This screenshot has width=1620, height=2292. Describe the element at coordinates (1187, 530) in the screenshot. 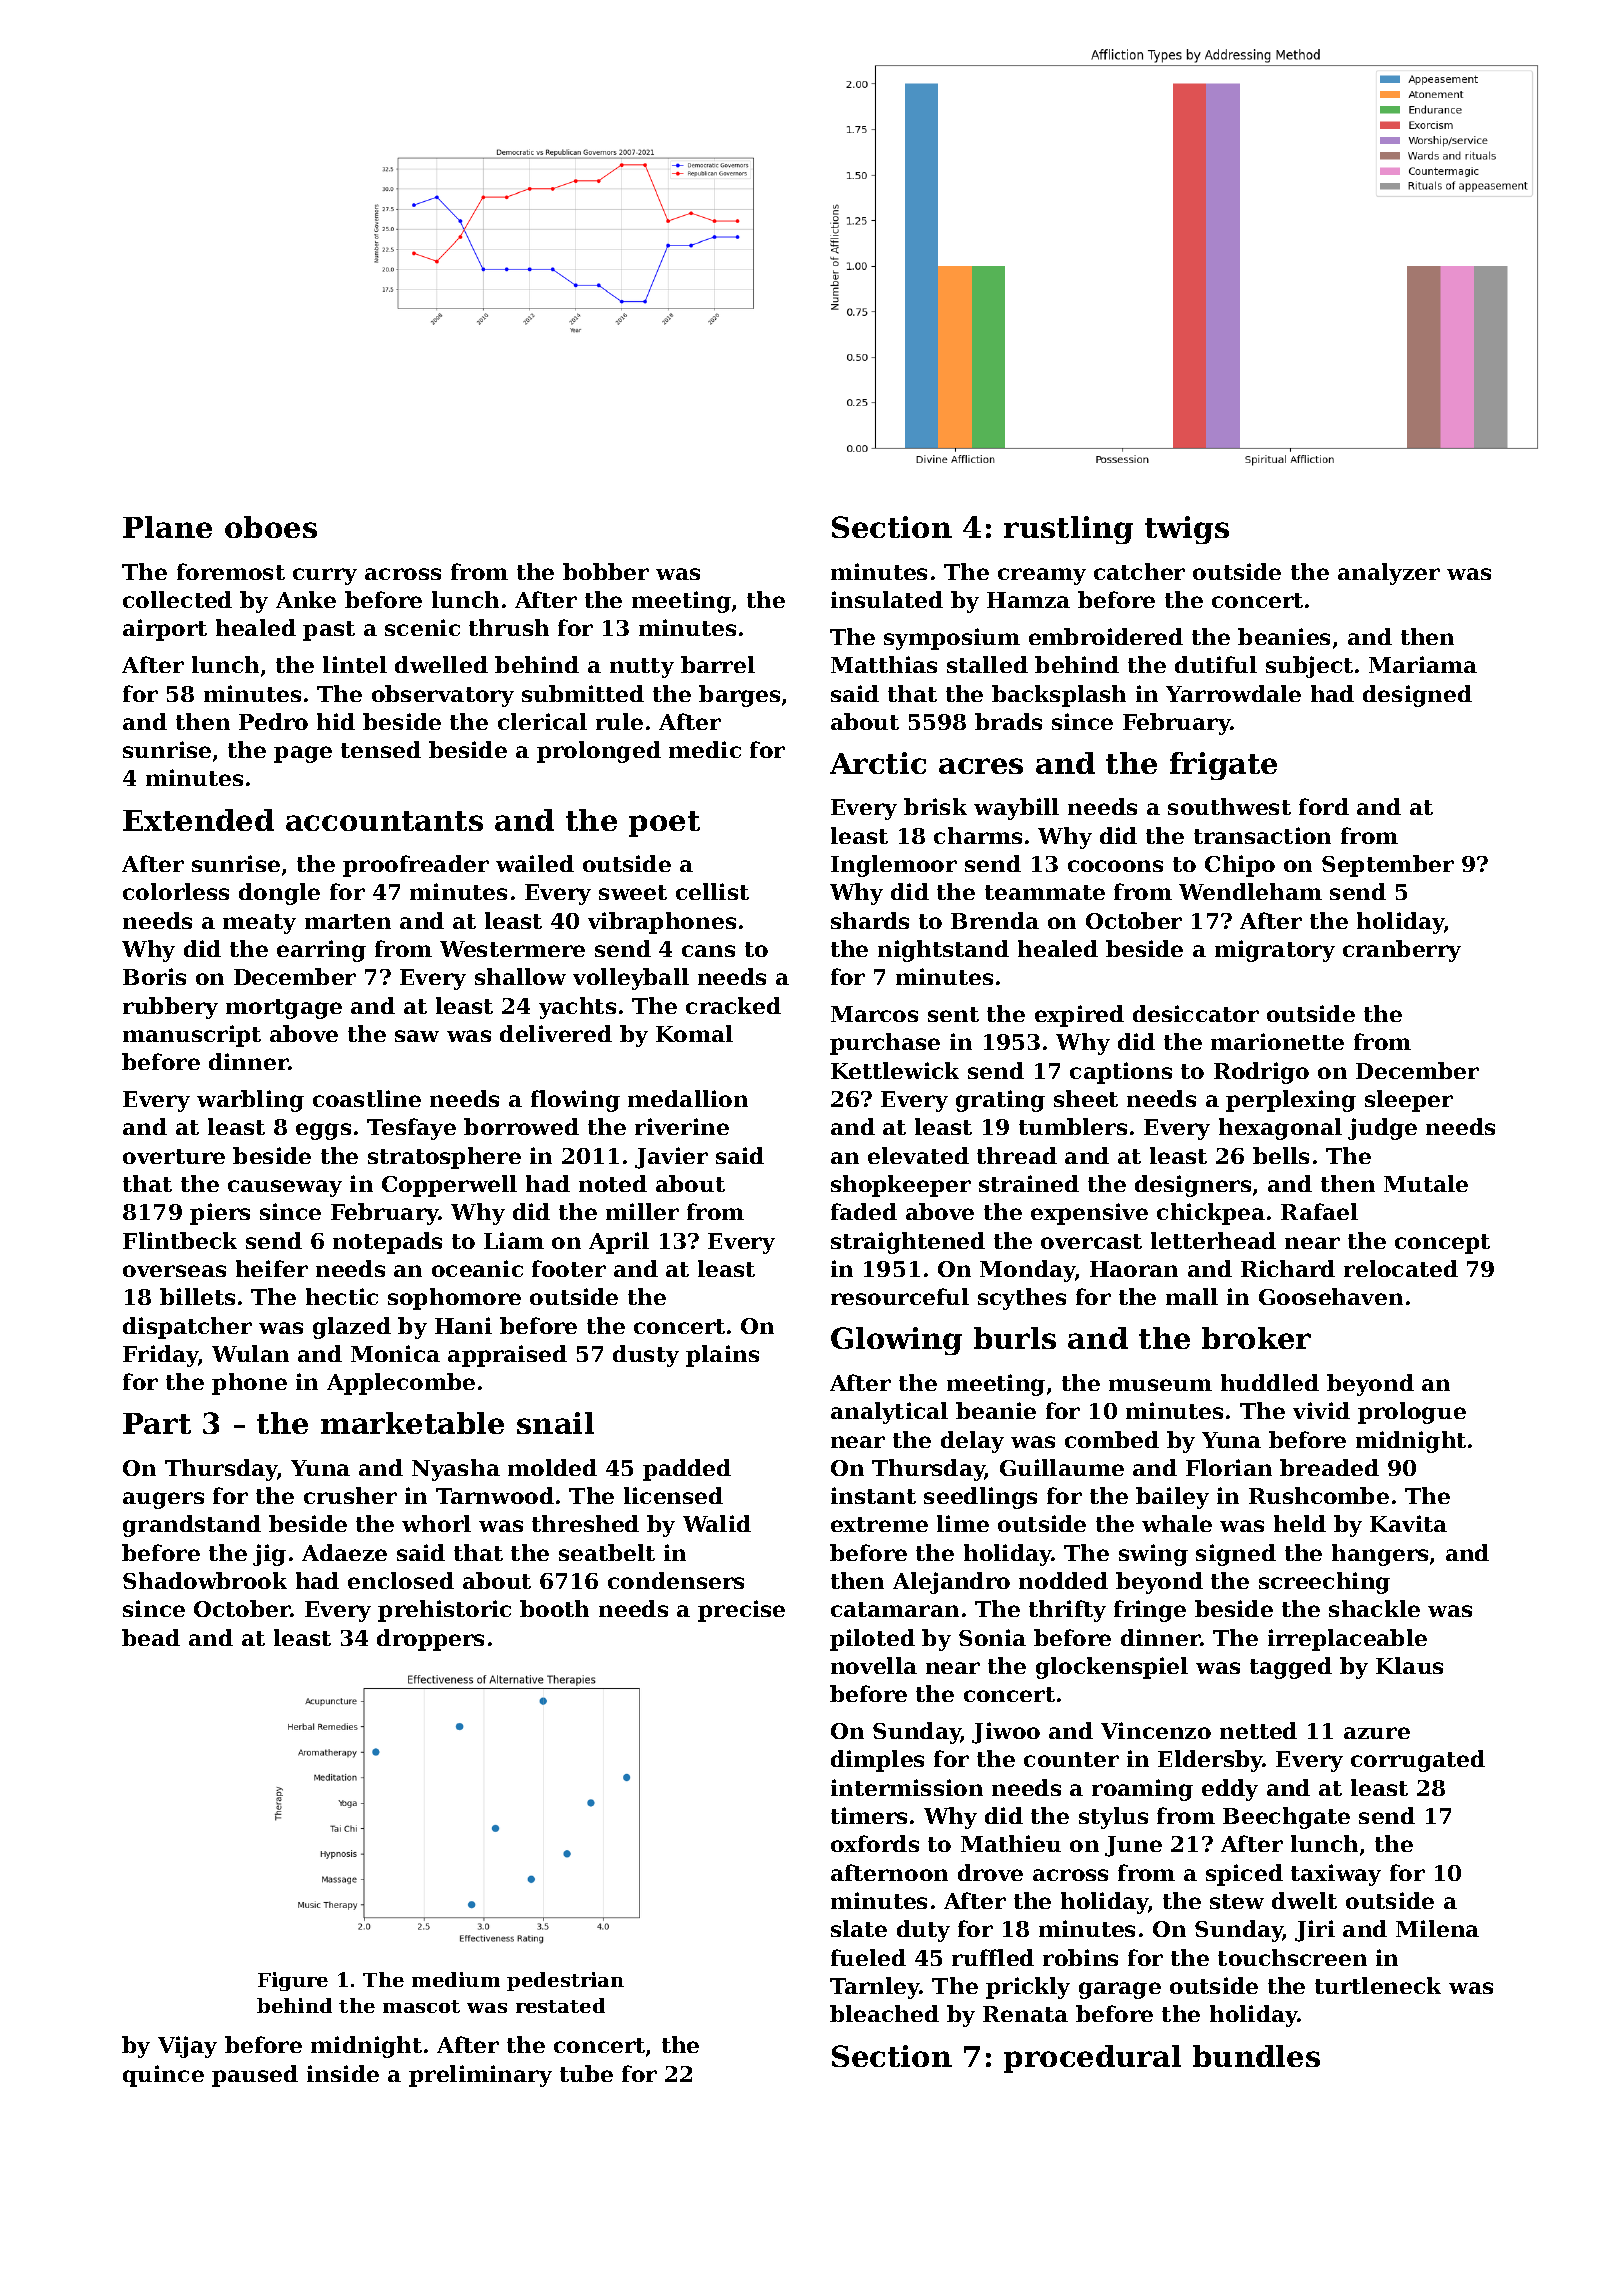

I see `twigs` at that location.
